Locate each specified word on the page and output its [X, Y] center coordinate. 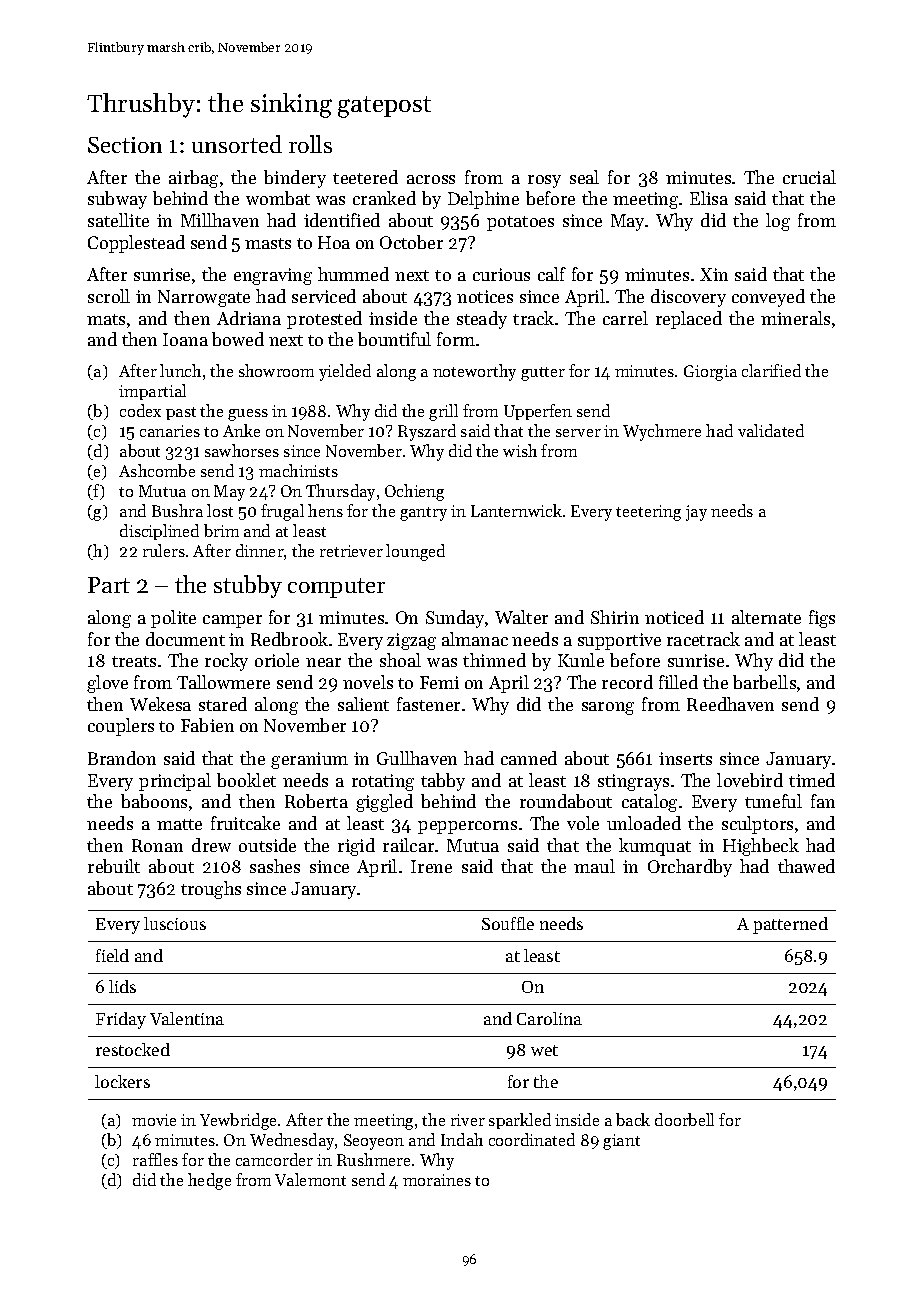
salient [363, 704]
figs [822, 619]
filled [678, 682]
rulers [164, 550]
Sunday [455, 619]
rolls [310, 144]
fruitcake [245, 823]
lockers [122, 1081]
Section [125, 145]
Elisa [709, 198]
